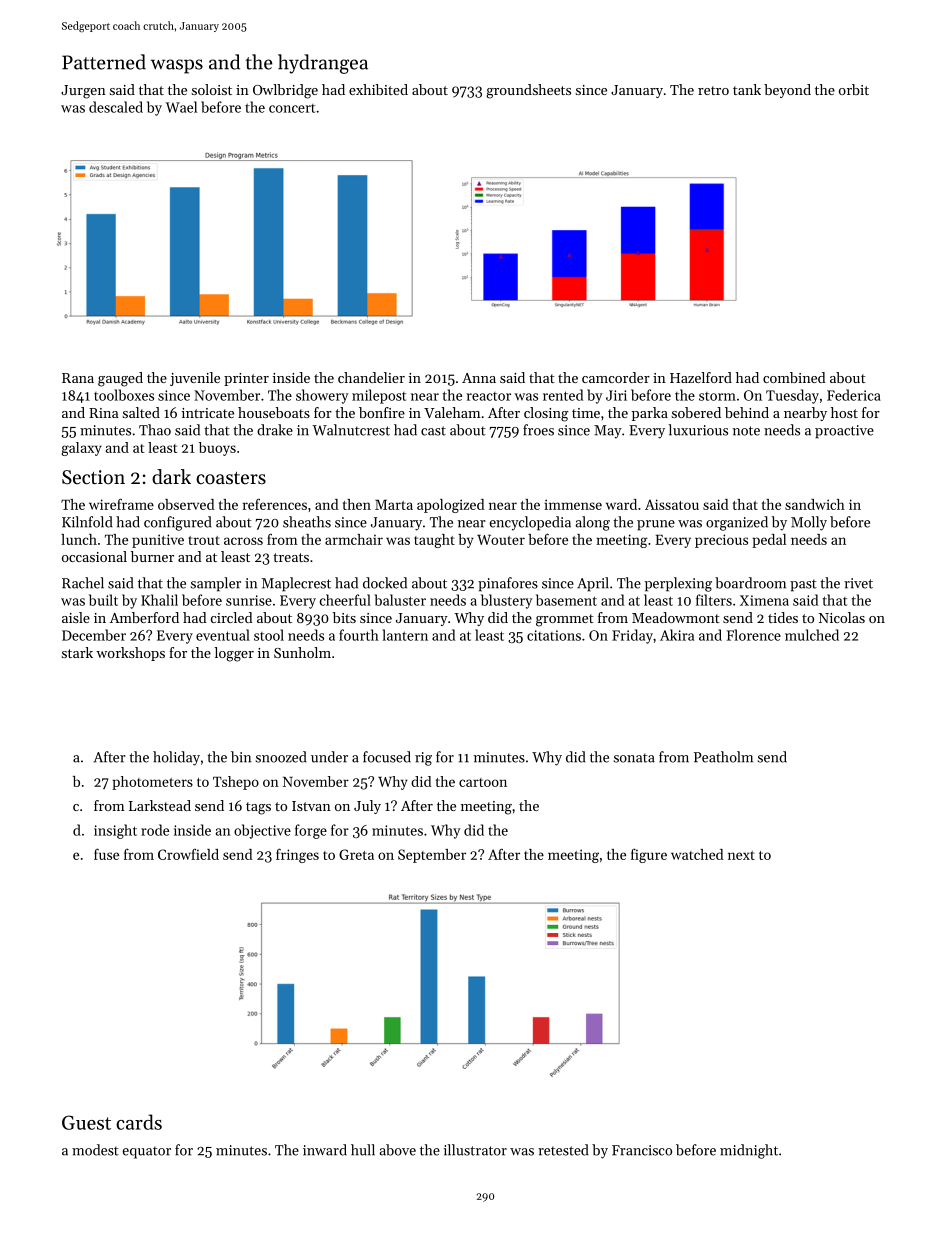 This screenshot has width=952, height=1233. I want to click on sandwich, so click(815, 504).
